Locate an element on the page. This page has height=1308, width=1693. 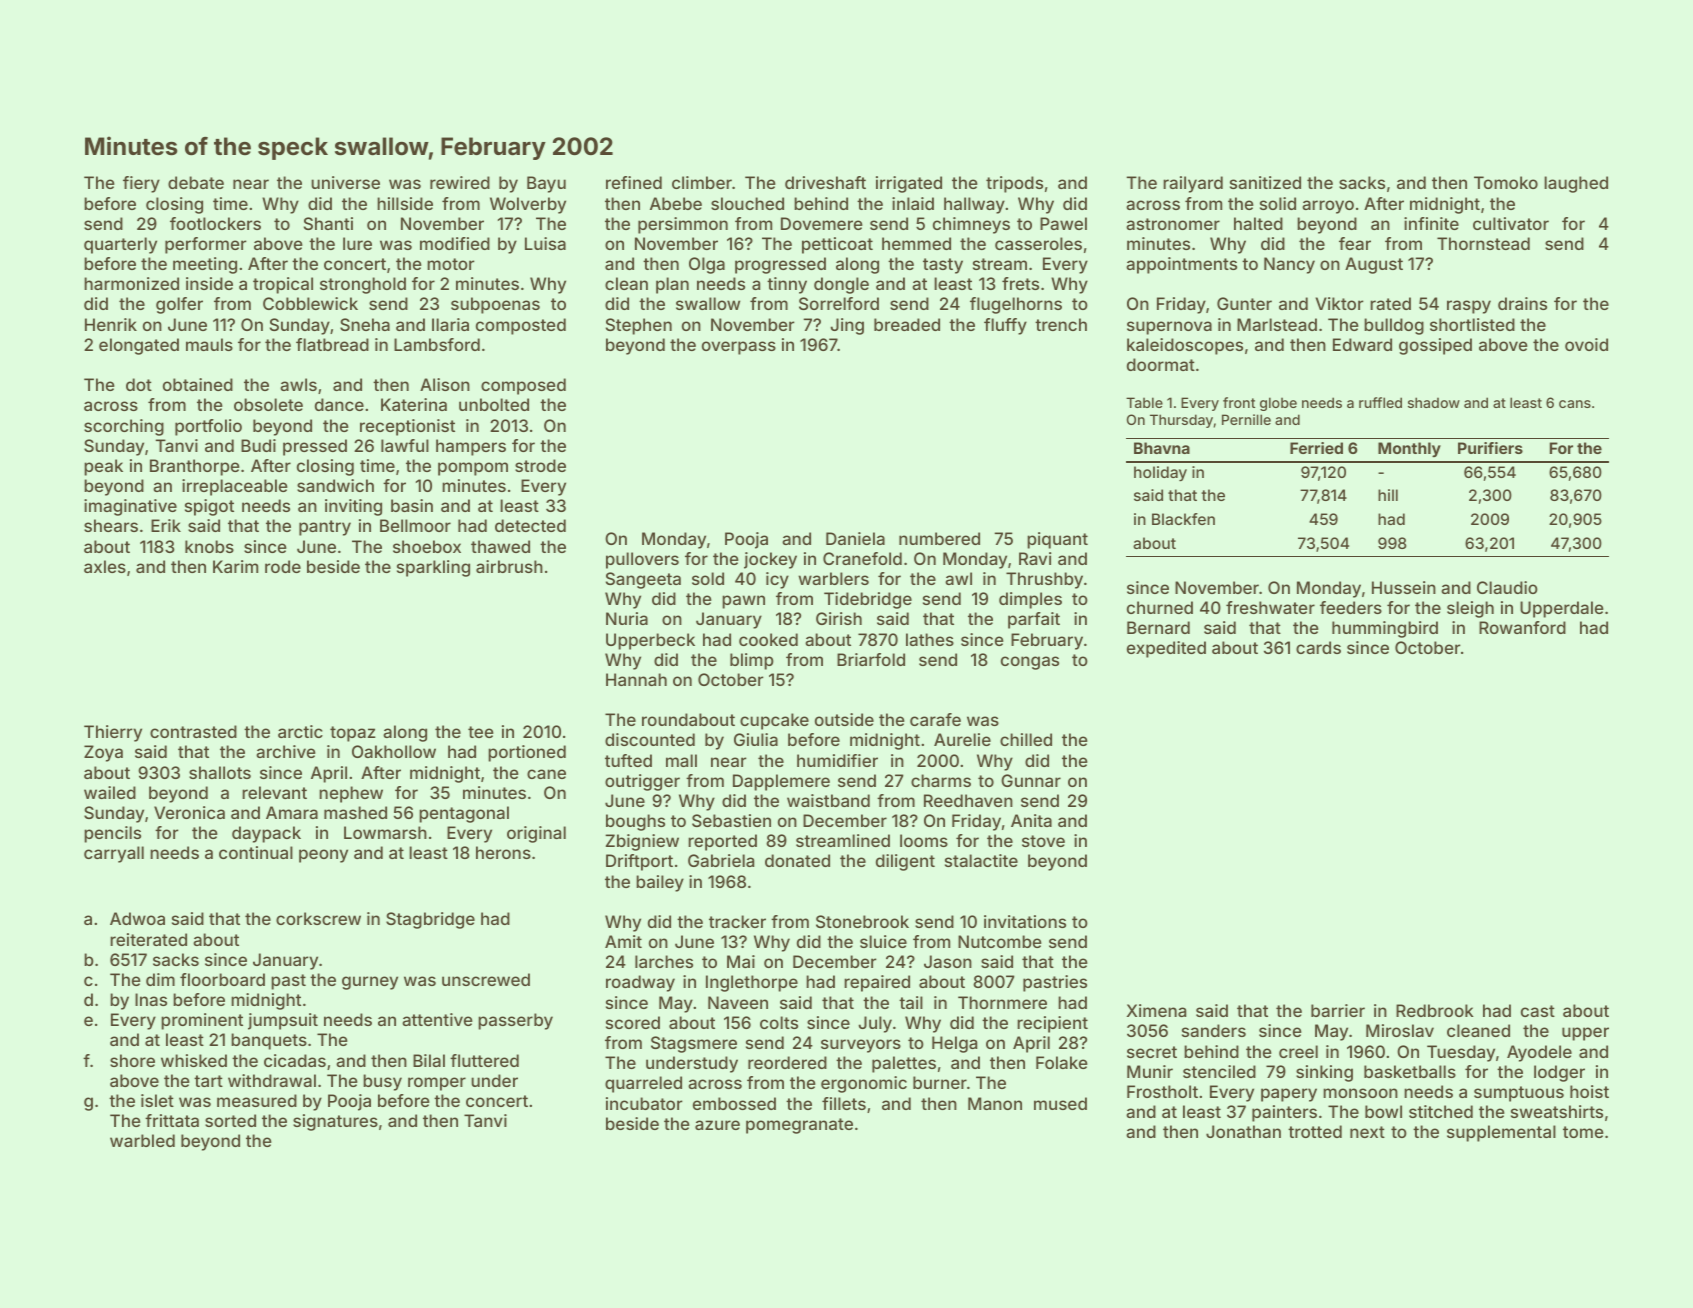
whisked is located at coordinates (194, 1060).
